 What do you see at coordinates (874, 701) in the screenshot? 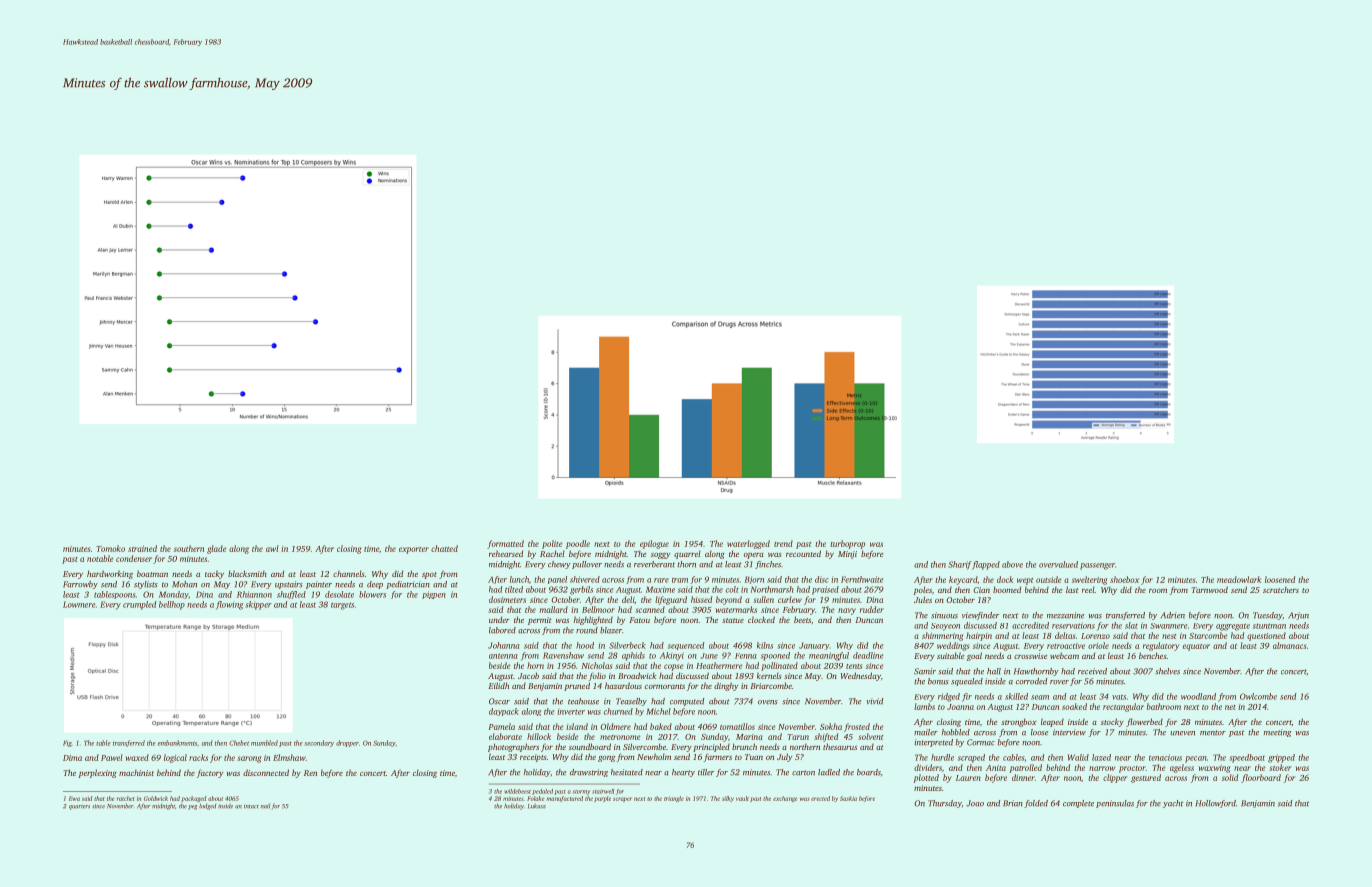
I see `vivid` at bounding box center [874, 701].
